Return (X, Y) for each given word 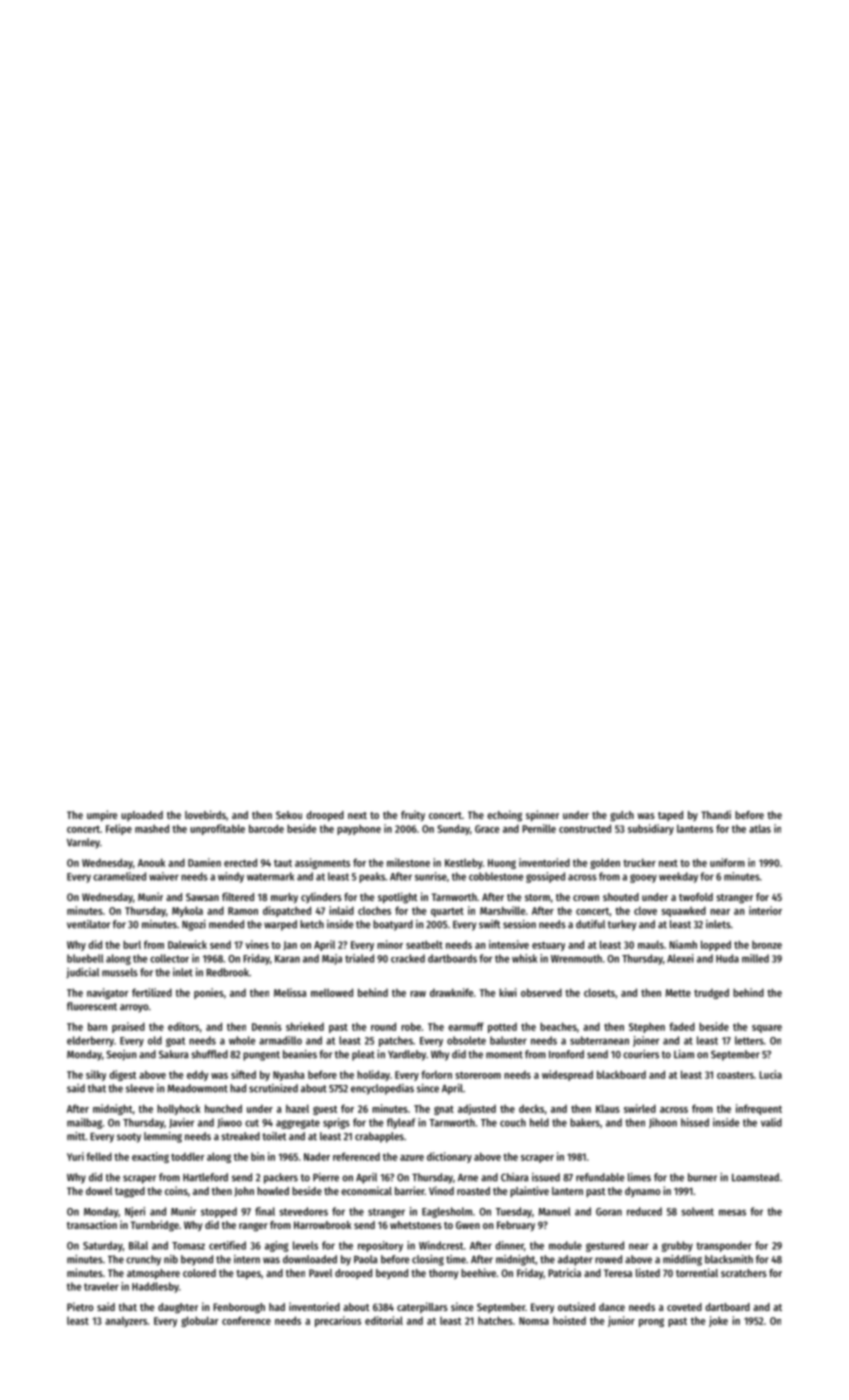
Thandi (716, 814)
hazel (297, 1108)
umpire (102, 816)
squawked (683, 911)
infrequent (759, 1109)
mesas (732, 1212)
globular (200, 1321)
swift (489, 924)
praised (128, 1027)
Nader (317, 1156)
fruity (413, 815)
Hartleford (205, 1177)
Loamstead (755, 1177)
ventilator (88, 924)
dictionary (449, 1157)
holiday (373, 1075)
